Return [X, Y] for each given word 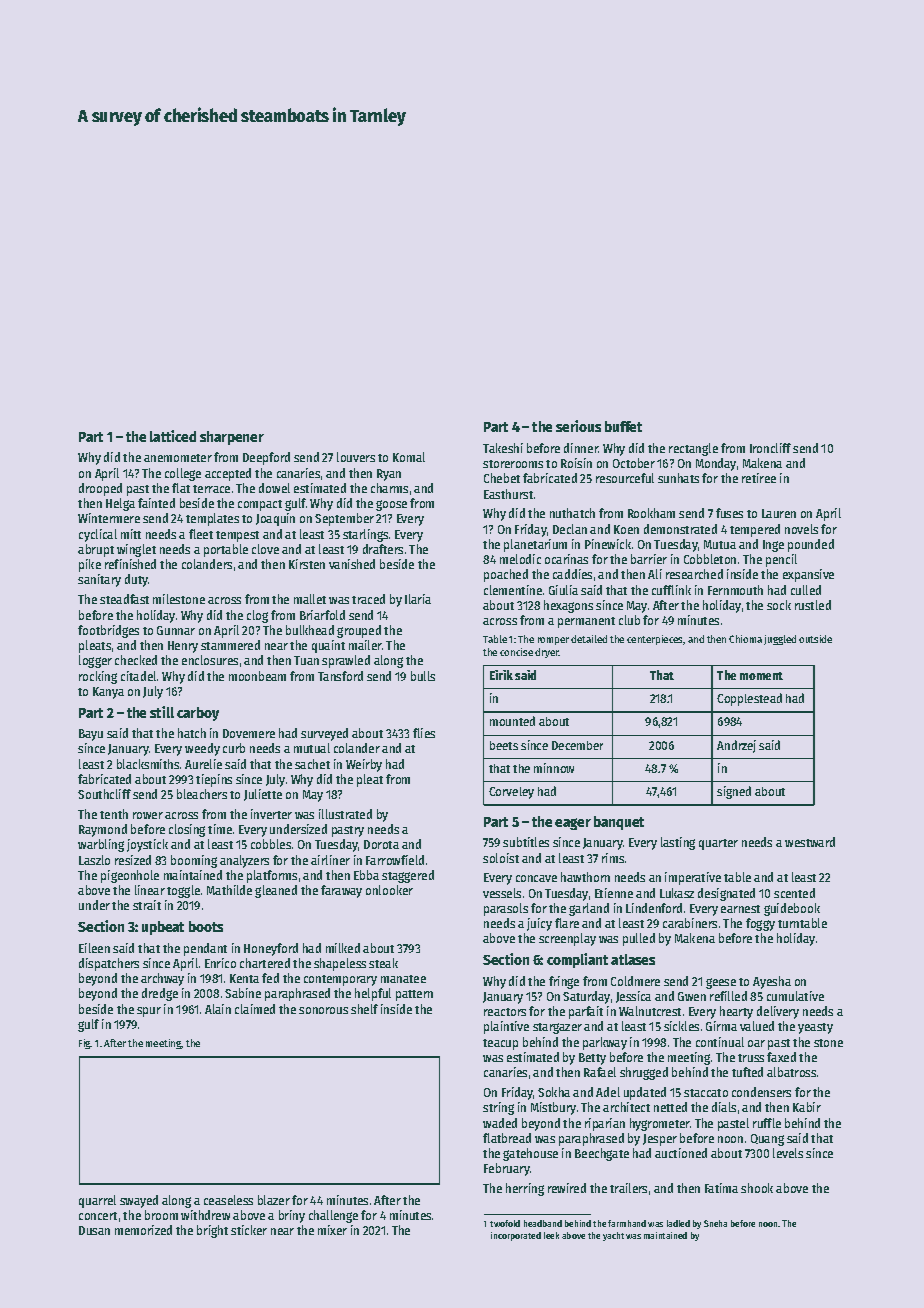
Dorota [381, 844]
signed [734, 792]
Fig [85, 1044]
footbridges [108, 631]
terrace [211, 489]
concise [516, 652]
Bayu [91, 735]
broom [161, 1215]
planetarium [535, 545]
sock [779, 605]
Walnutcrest [650, 1011]
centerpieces [655, 640]
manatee [403, 979]
